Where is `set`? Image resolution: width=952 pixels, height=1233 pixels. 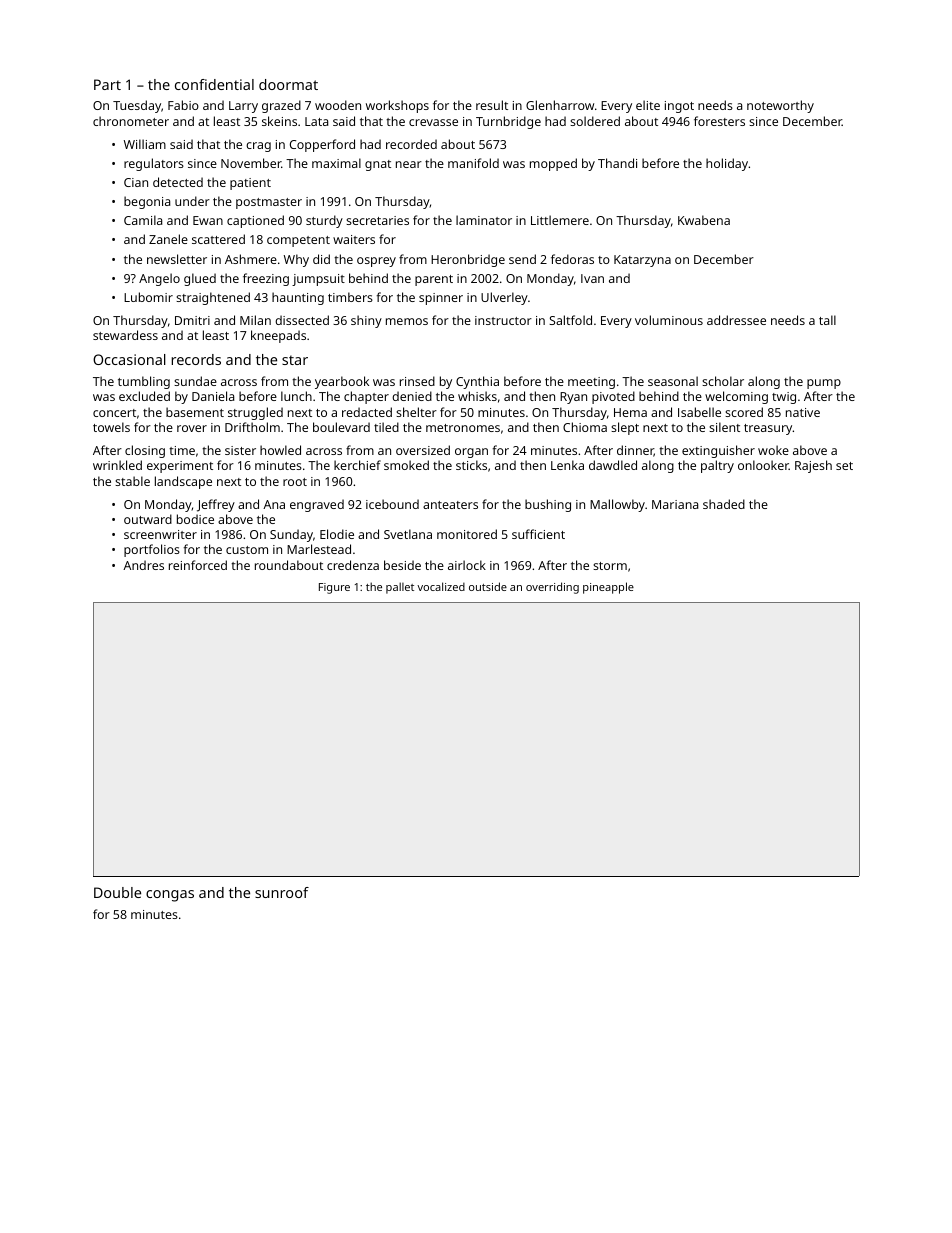 set is located at coordinates (844, 466).
